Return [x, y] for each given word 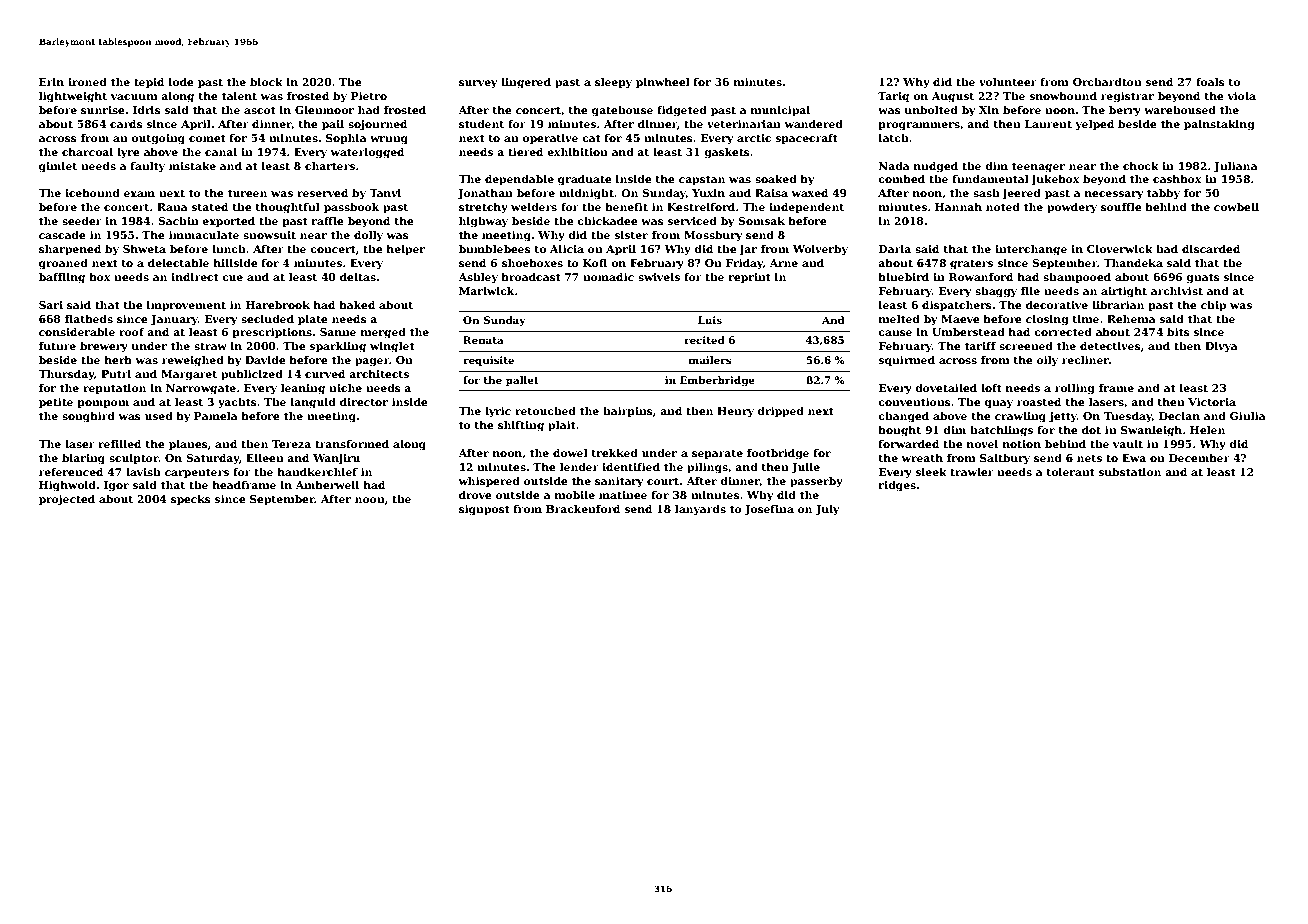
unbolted [931, 110]
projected [67, 500]
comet [207, 138]
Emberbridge [717, 381]
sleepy [613, 83]
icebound [92, 193]
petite [56, 403]
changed [903, 417]
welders [534, 207]
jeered [1021, 194]
